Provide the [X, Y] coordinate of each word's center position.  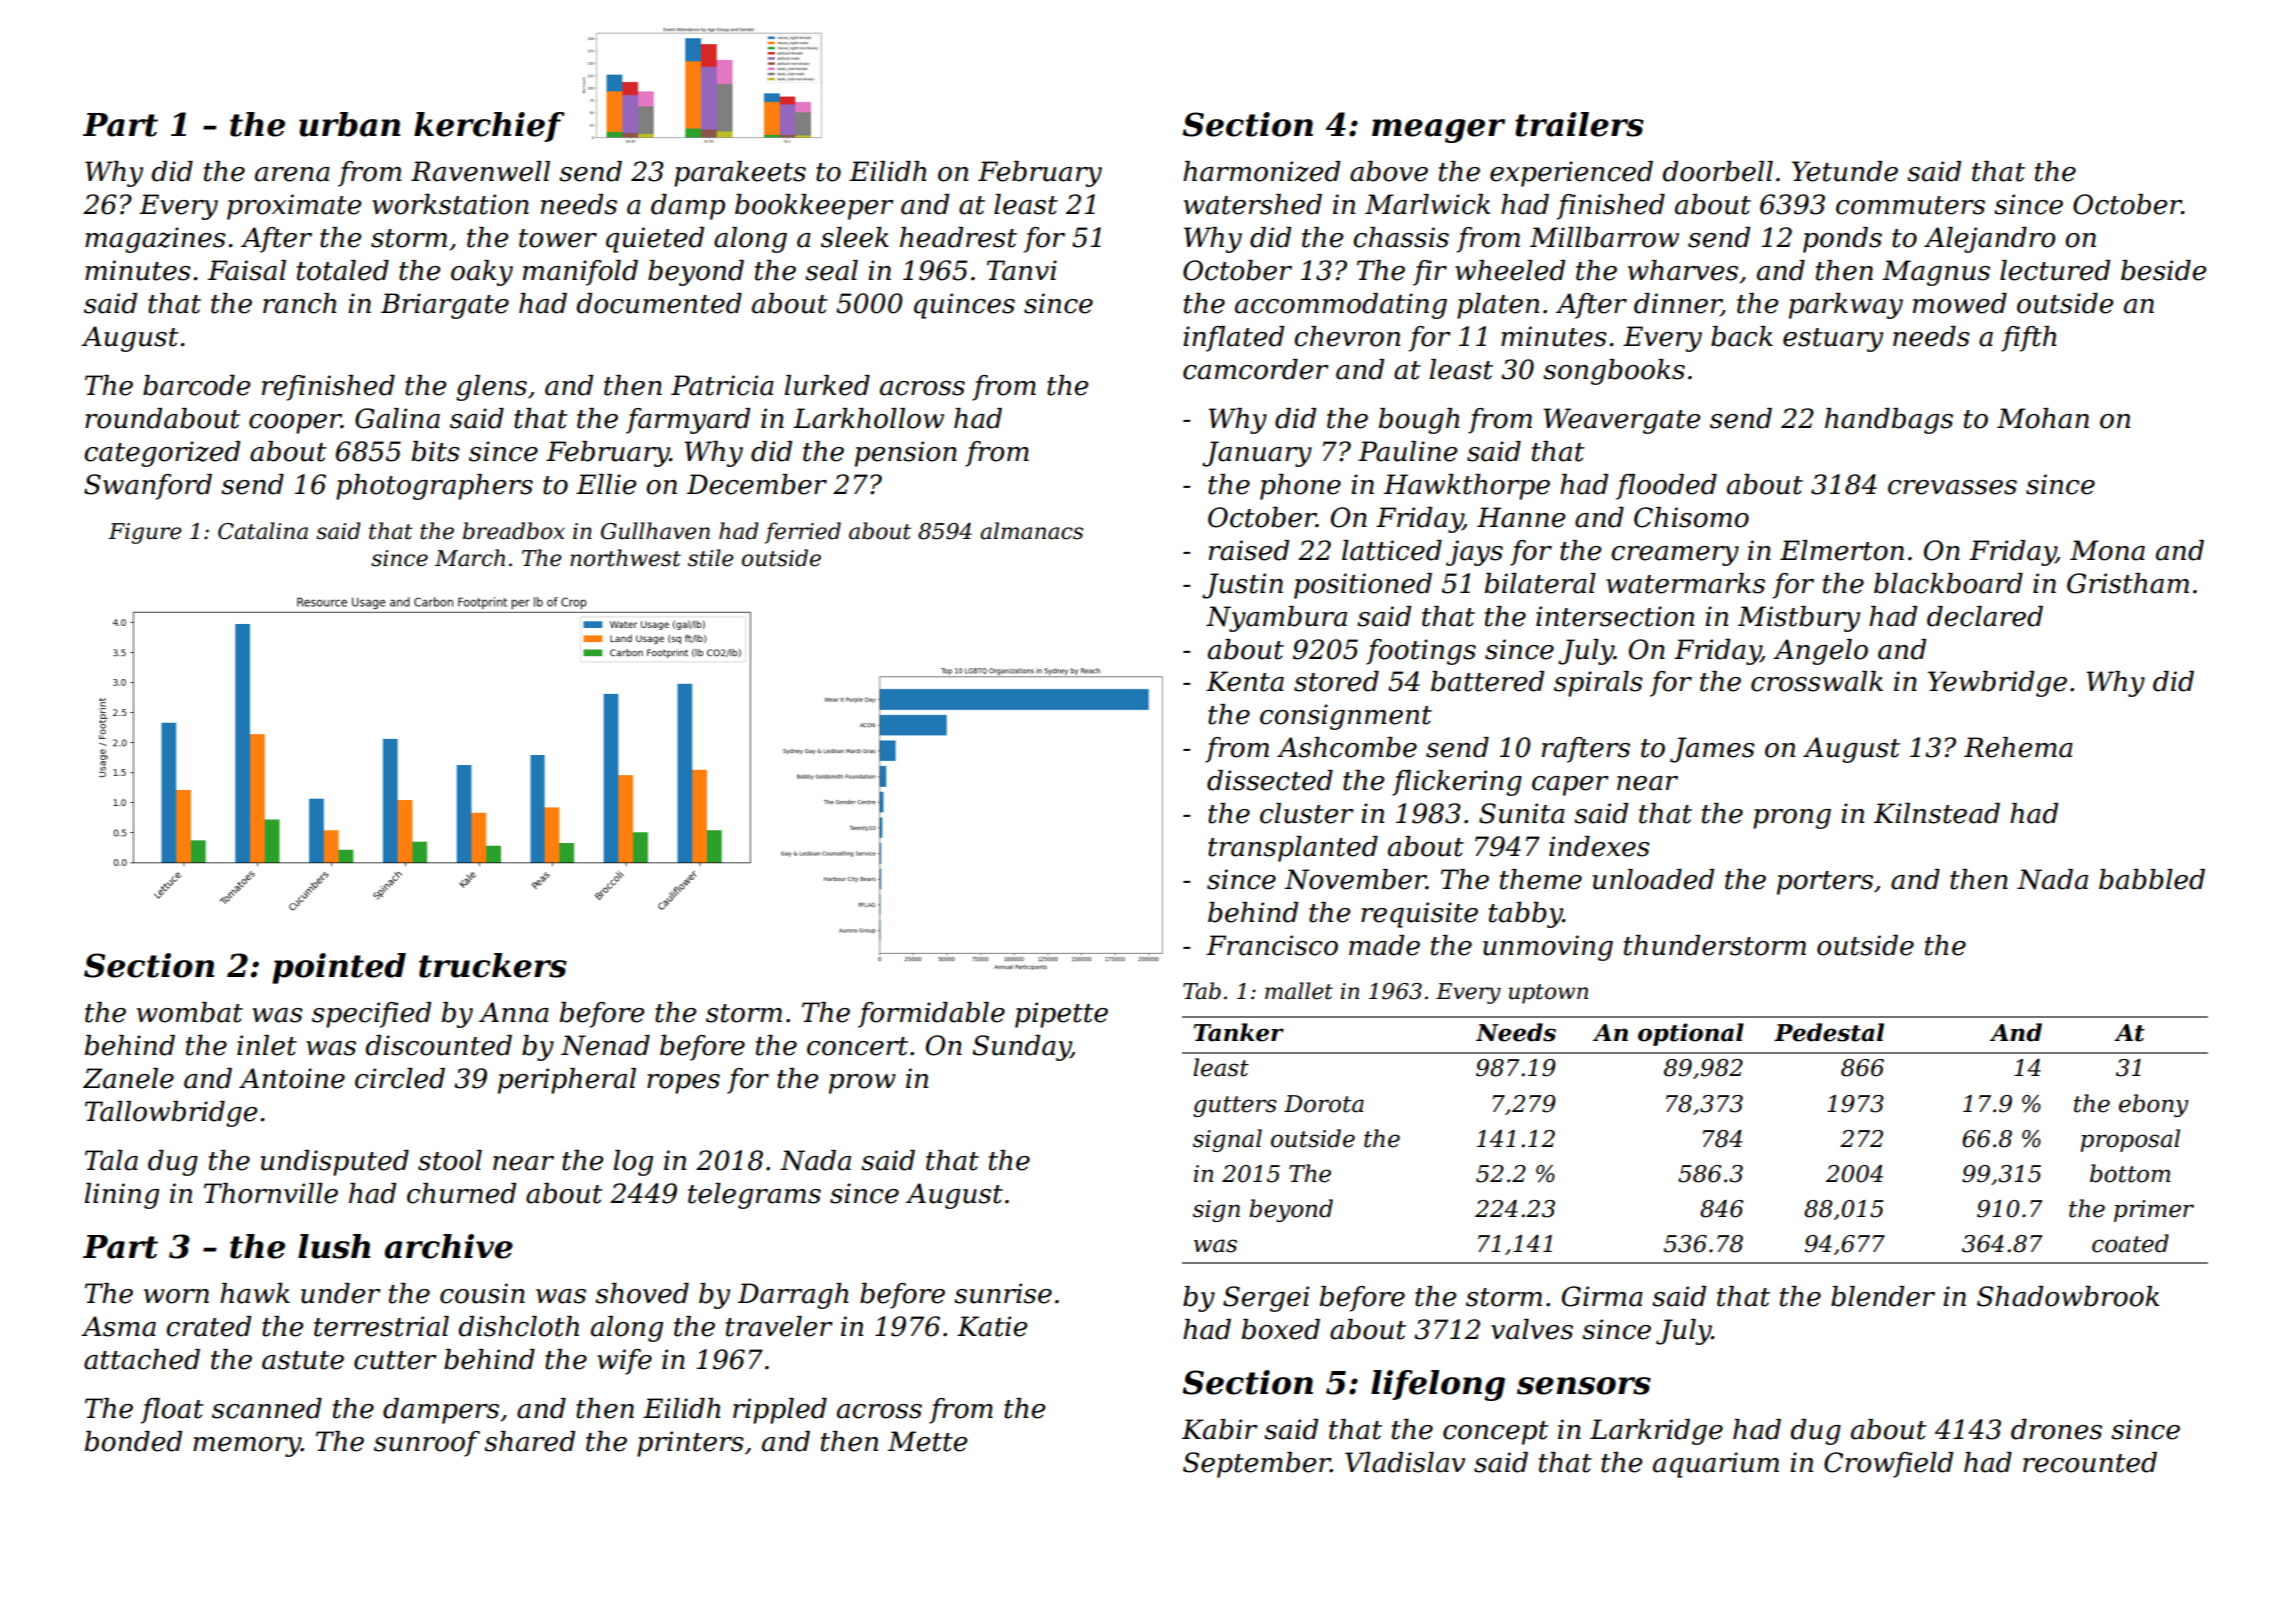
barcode [197, 385]
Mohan [2043, 418]
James [1712, 750]
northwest [625, 558]
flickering [1457, 783]
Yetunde [1845, 171]
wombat [190, 1012]
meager [1438, 131]
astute [303, 1360]
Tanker [1239, 1032]
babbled [2152, 879]
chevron [1347, 336]
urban [349, 124]
